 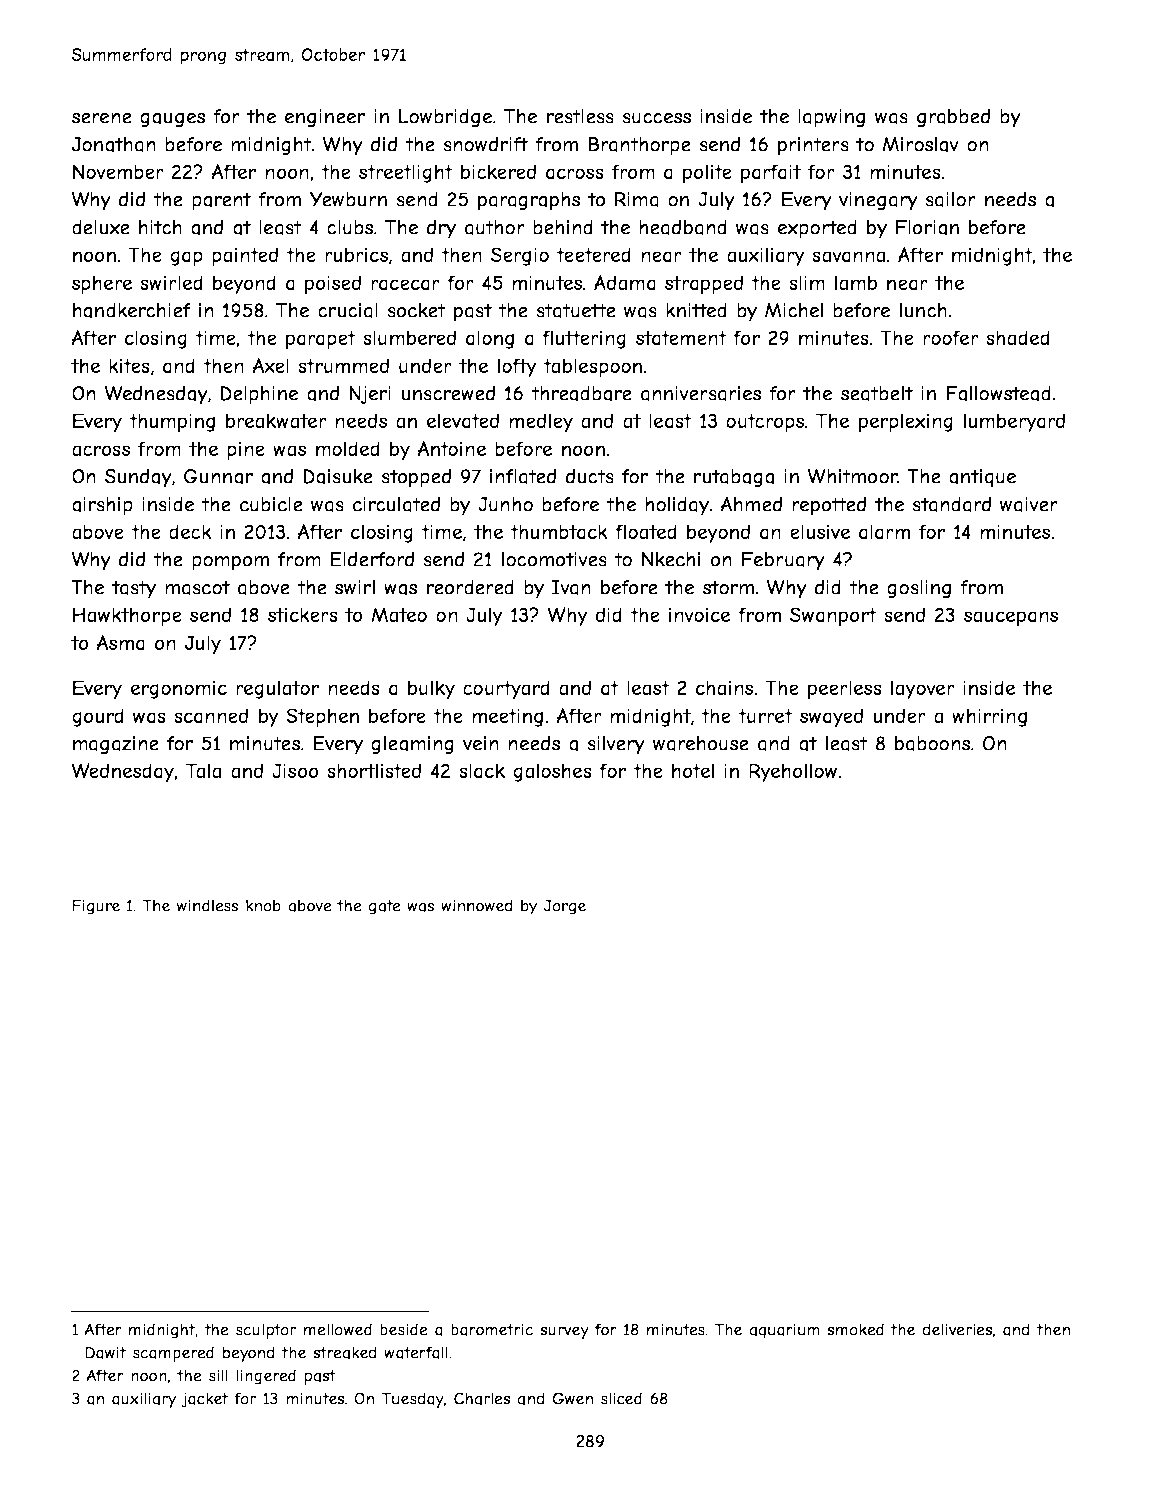 What do you see at coordinates (957, 1329) in the screenshot?
I see `deliveries` at bounding box center [957, 1329].
